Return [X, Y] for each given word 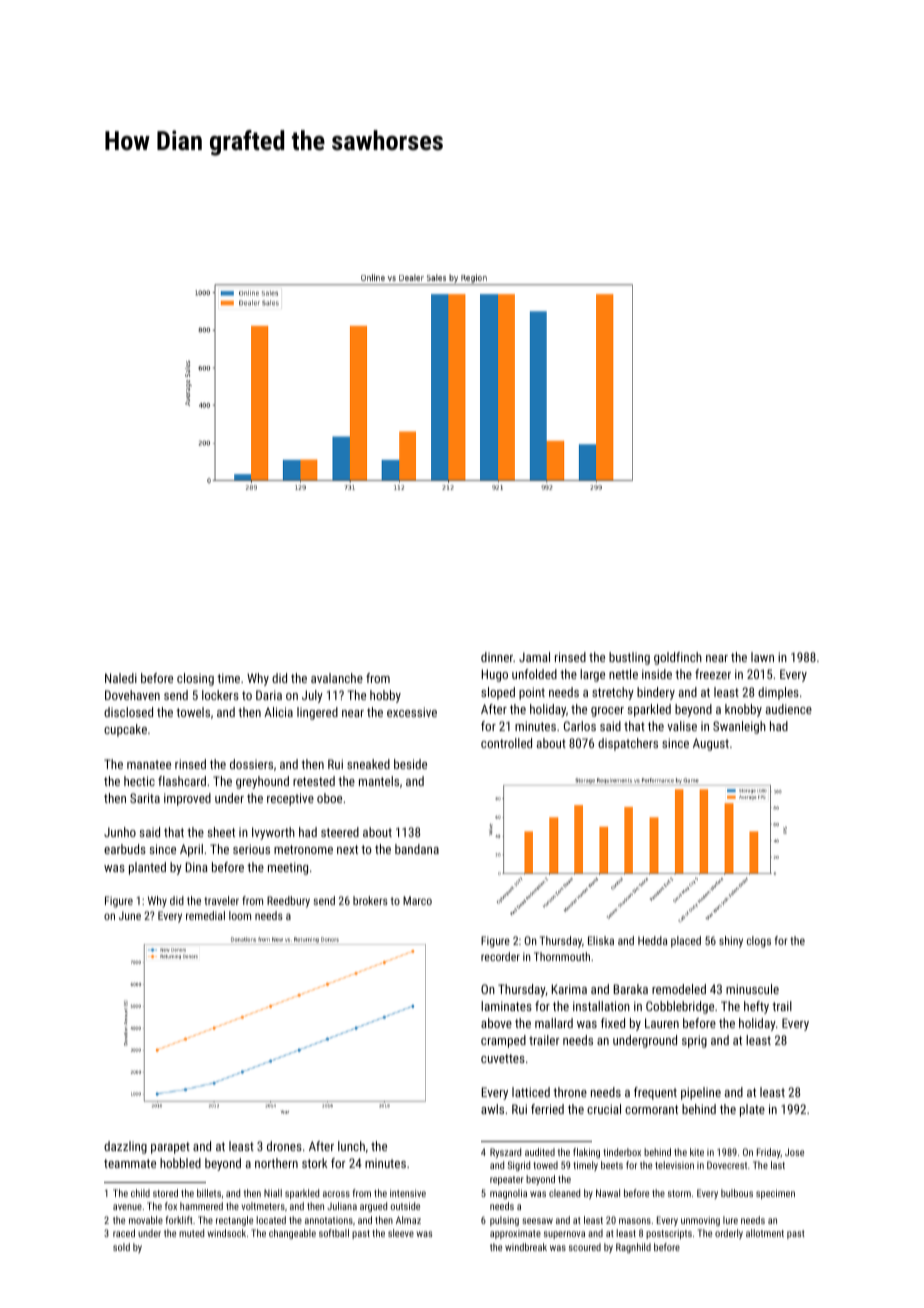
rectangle [234, 1221]
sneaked [368, 764]
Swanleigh [739, 727]
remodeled [679, 989]
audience [789, 709]
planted [147, 868]
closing [195, 679]
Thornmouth [562, 956]
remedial [205, 915]
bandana [417, 849]
